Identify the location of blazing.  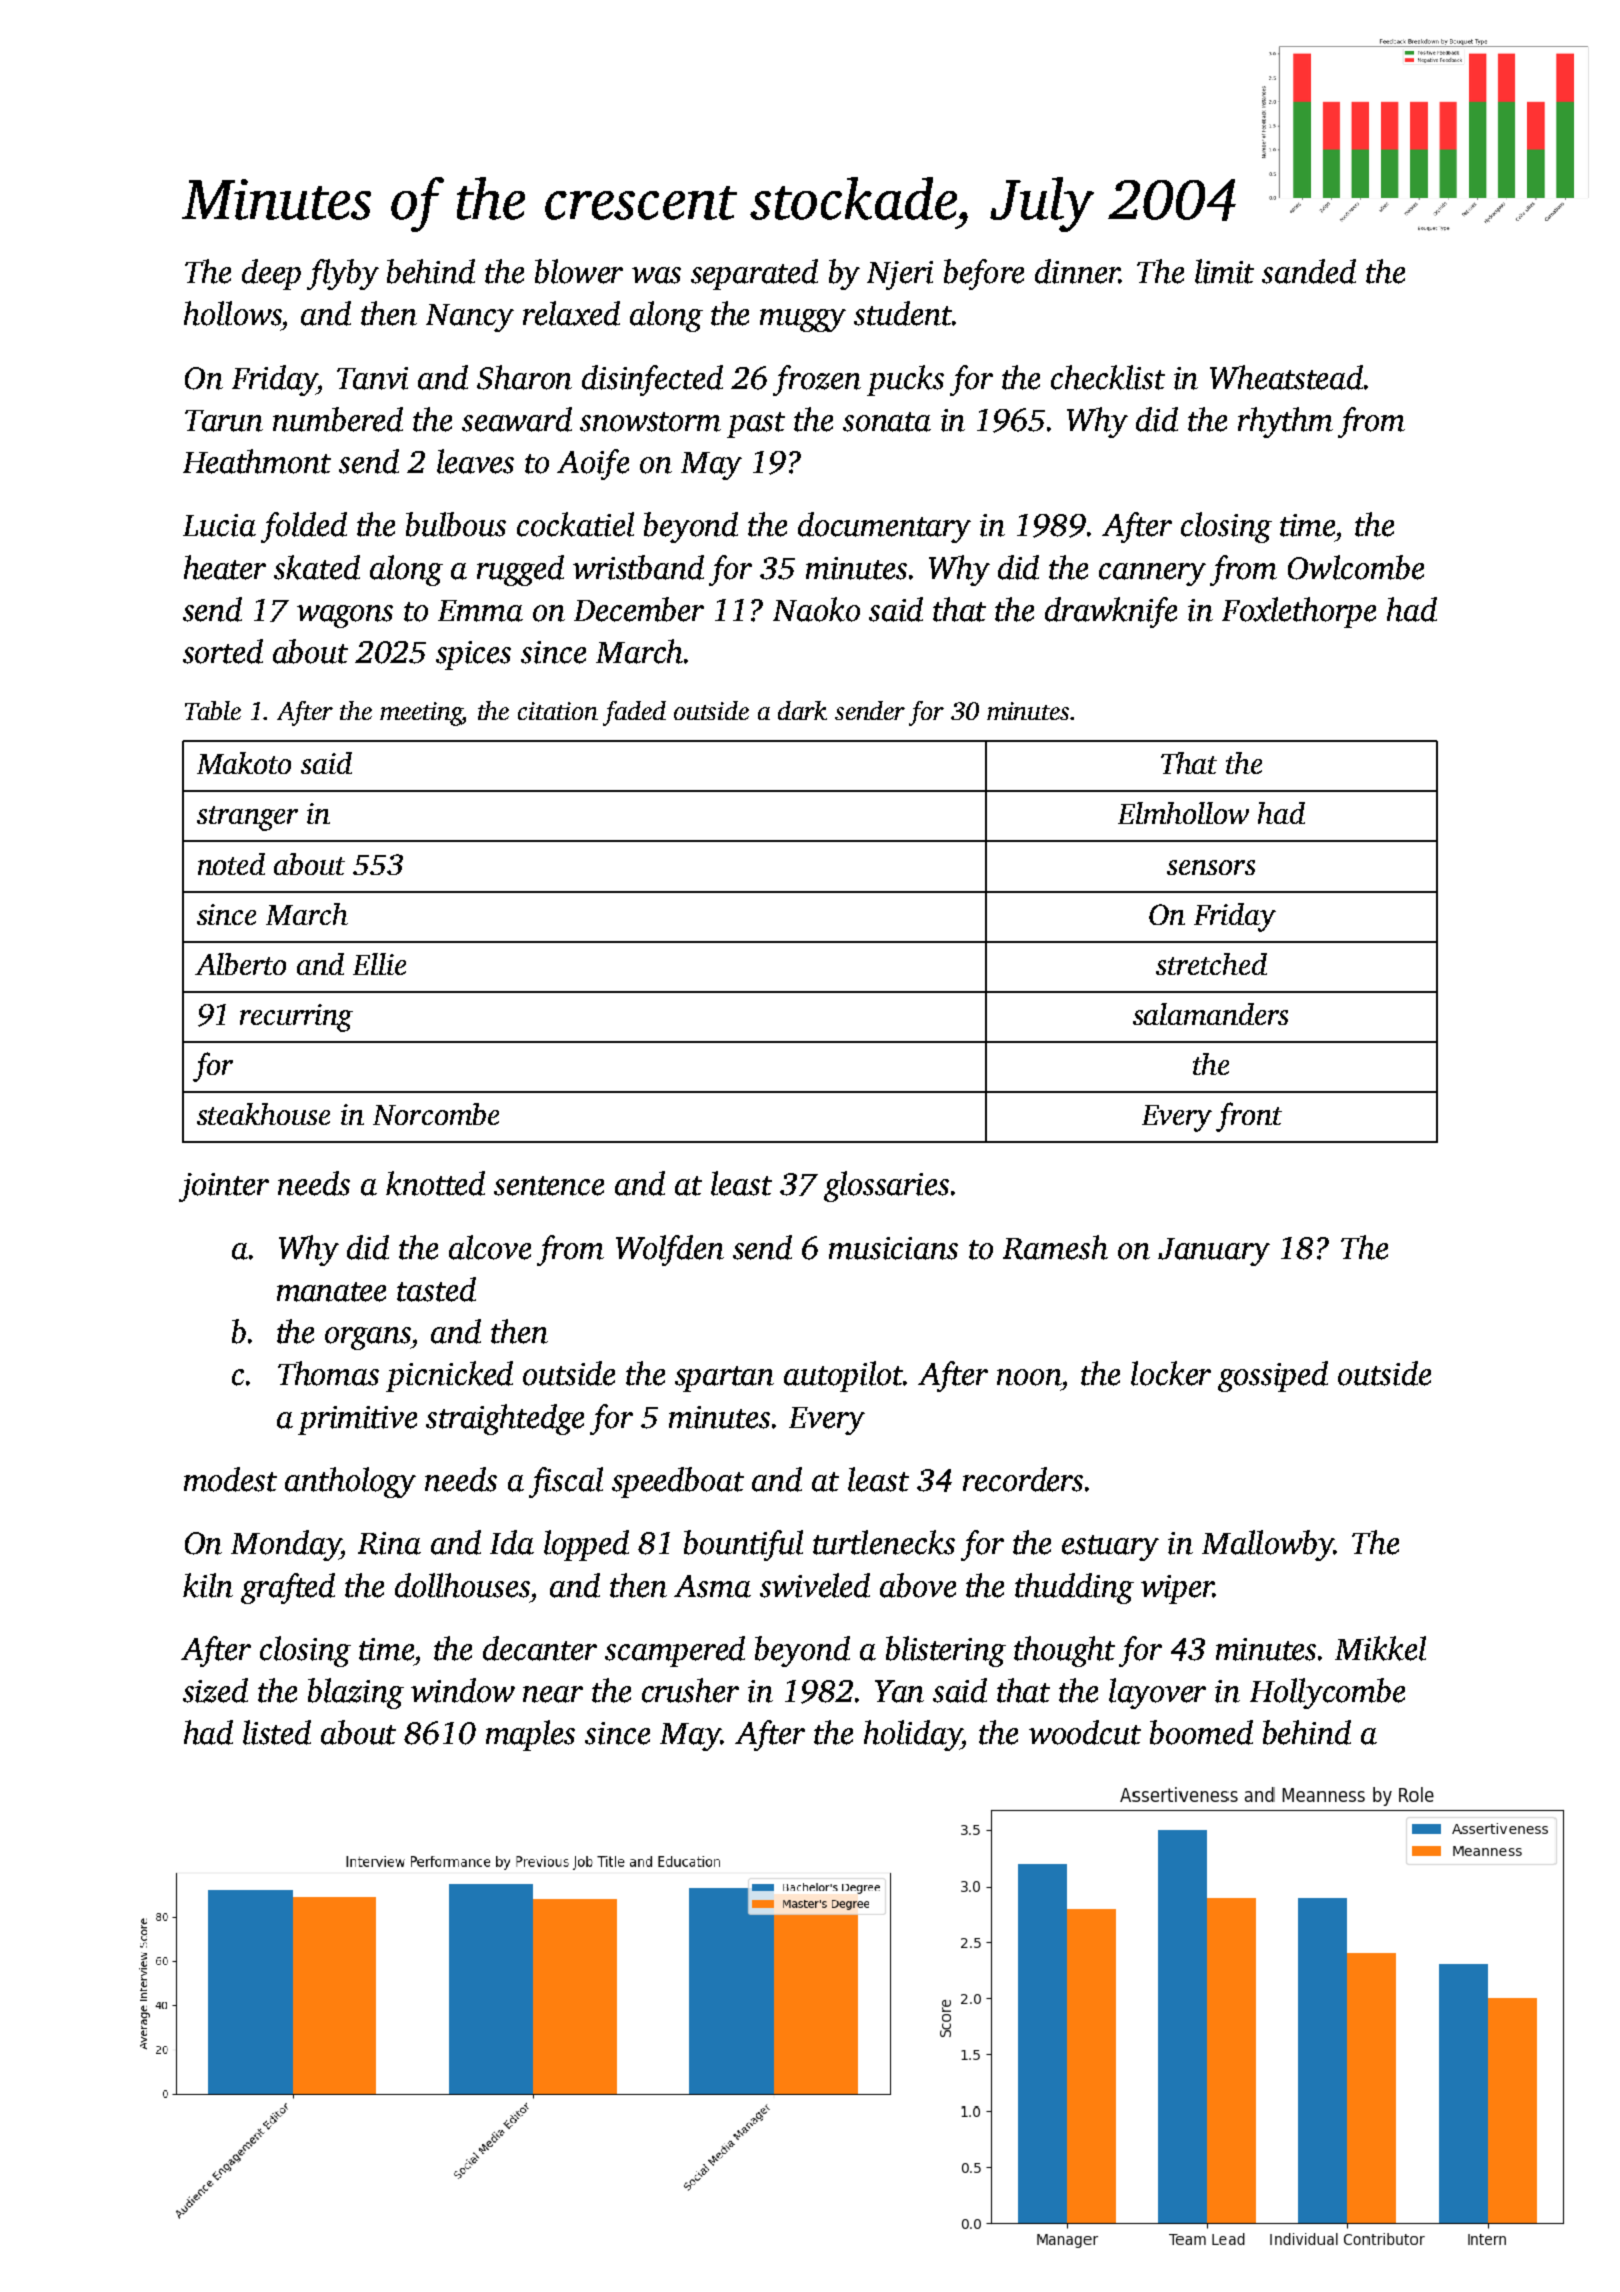
(356, 1693).
